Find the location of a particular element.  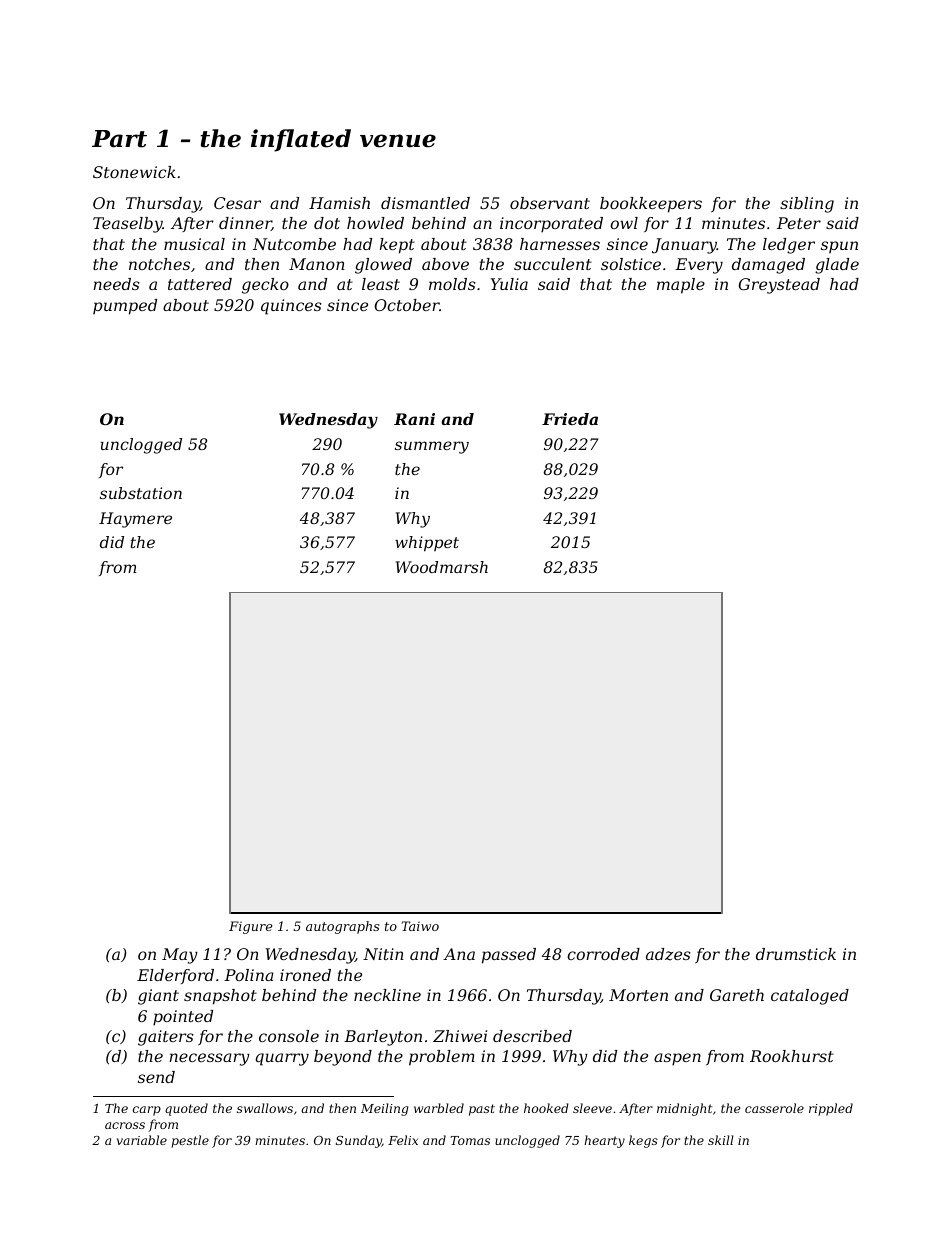

Stonewick is located at coordinates (134, 172).
